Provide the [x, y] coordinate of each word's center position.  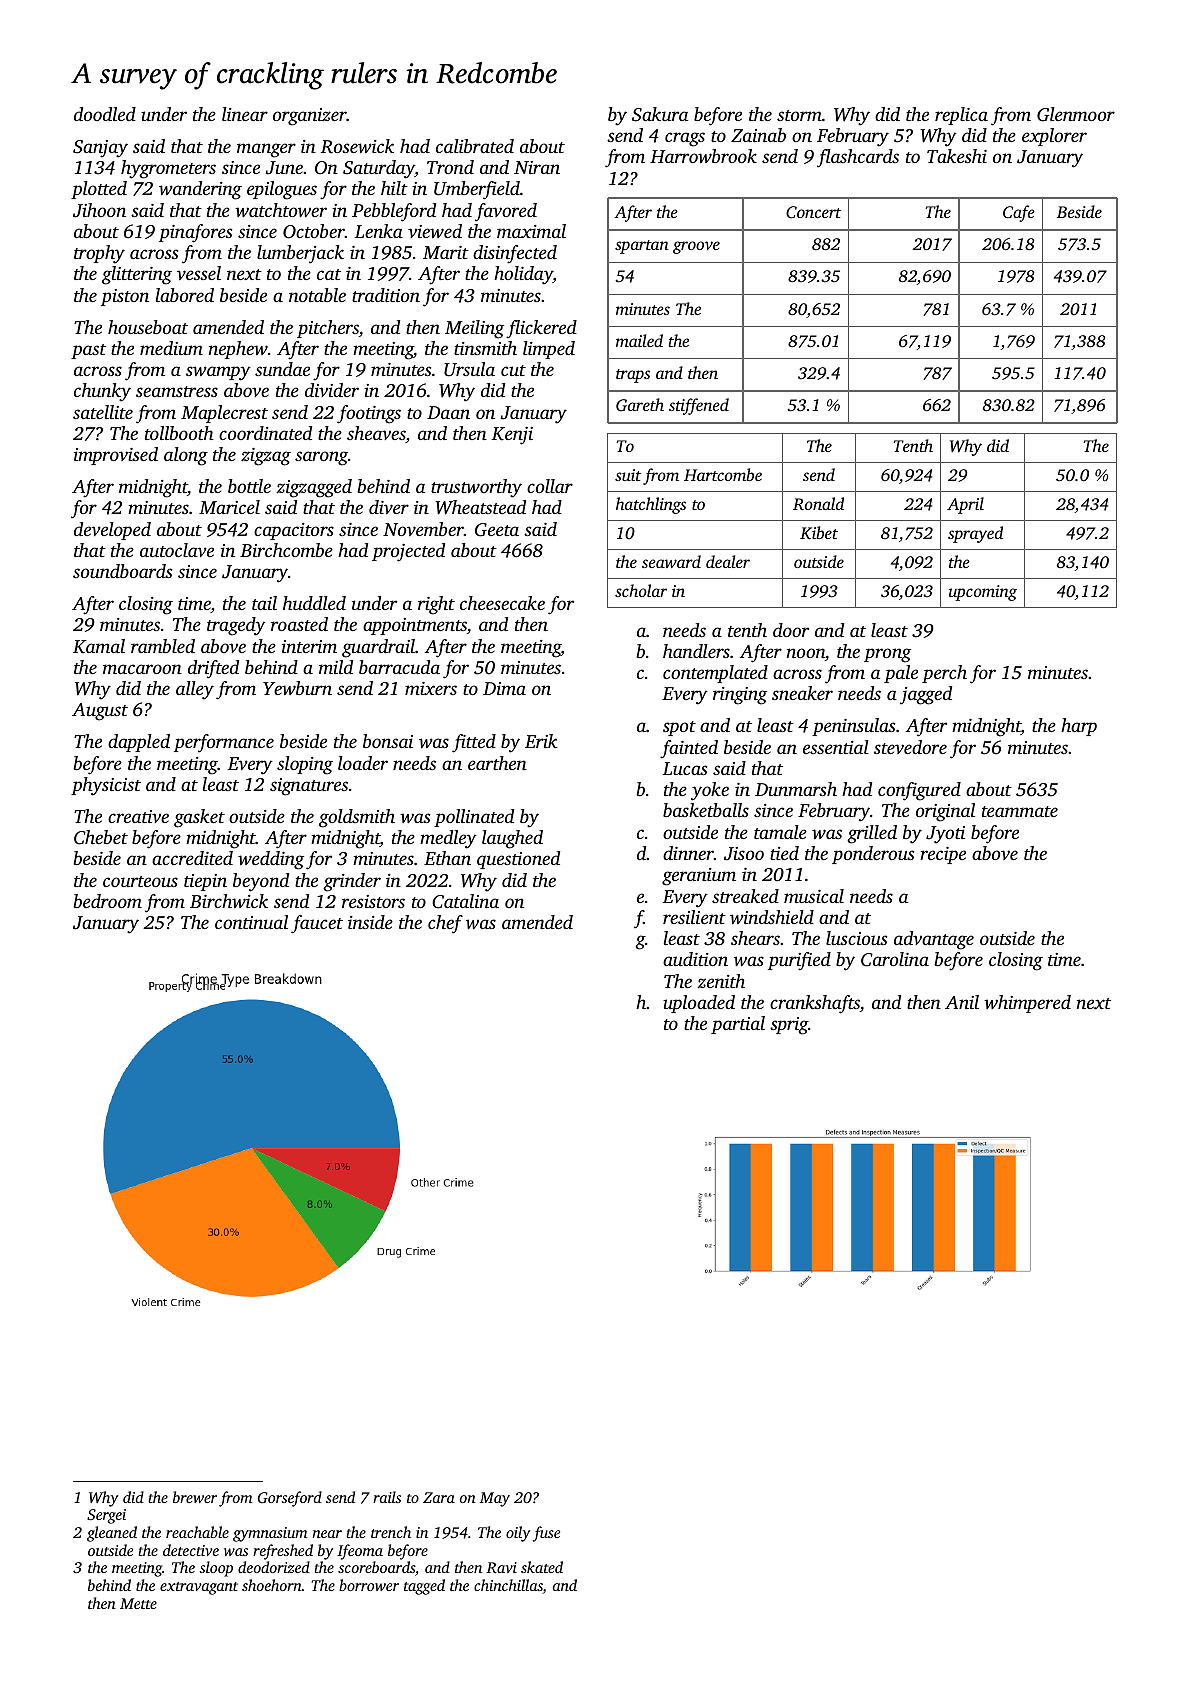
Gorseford [290, 1499]
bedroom [107, 901]
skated [542, 1567]
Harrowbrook [703, 156]
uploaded [699, 1004]
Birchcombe [286, 550]
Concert [813, 212]
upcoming [983, 593]
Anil [962, 1002]
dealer [728, 561]
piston [125, 297]
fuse [546, 1534]
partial [738, 1025]
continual [251, 922]
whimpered [1027, 1004]
